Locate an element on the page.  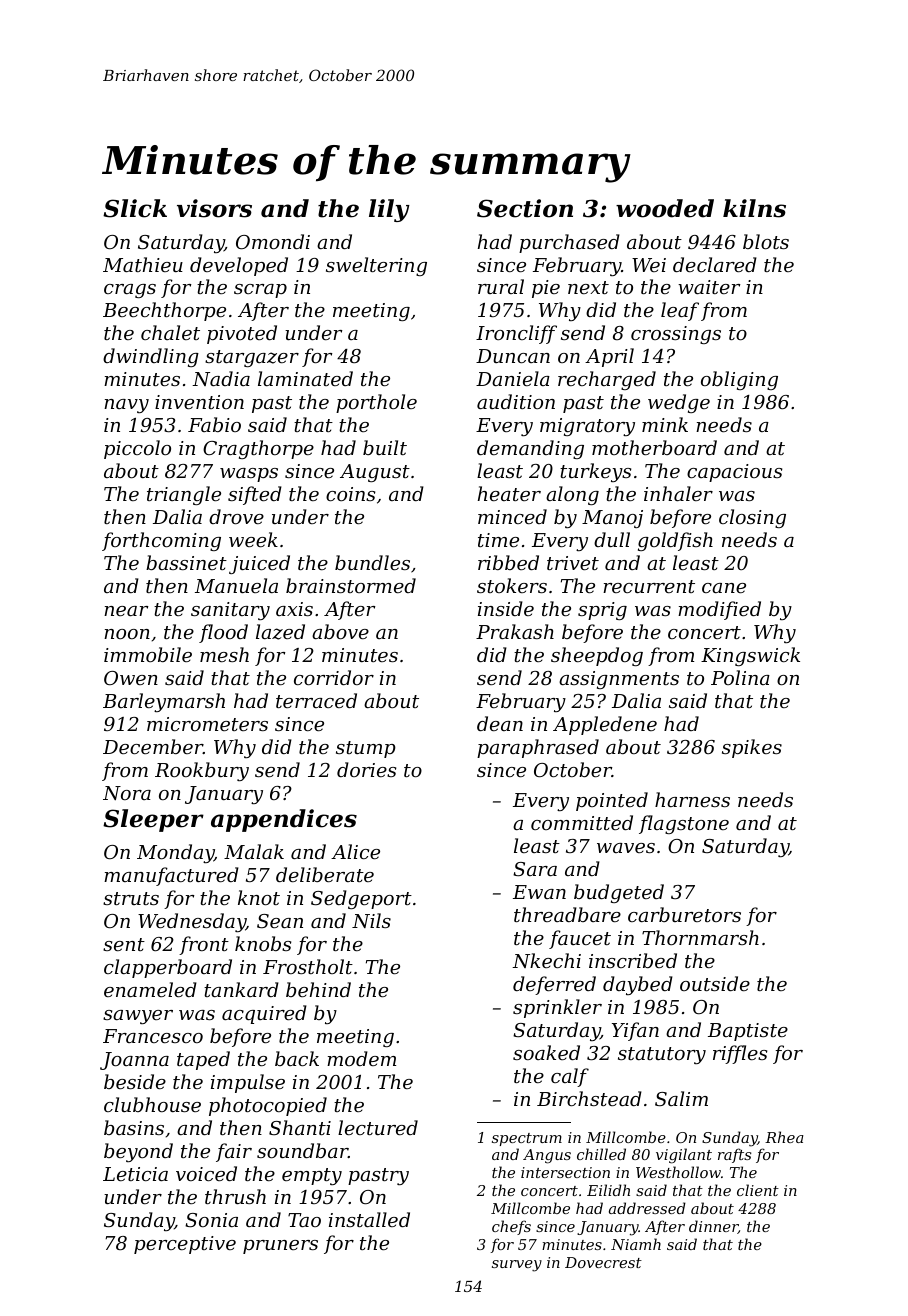
fair is located at coordinates (234, 1152).
